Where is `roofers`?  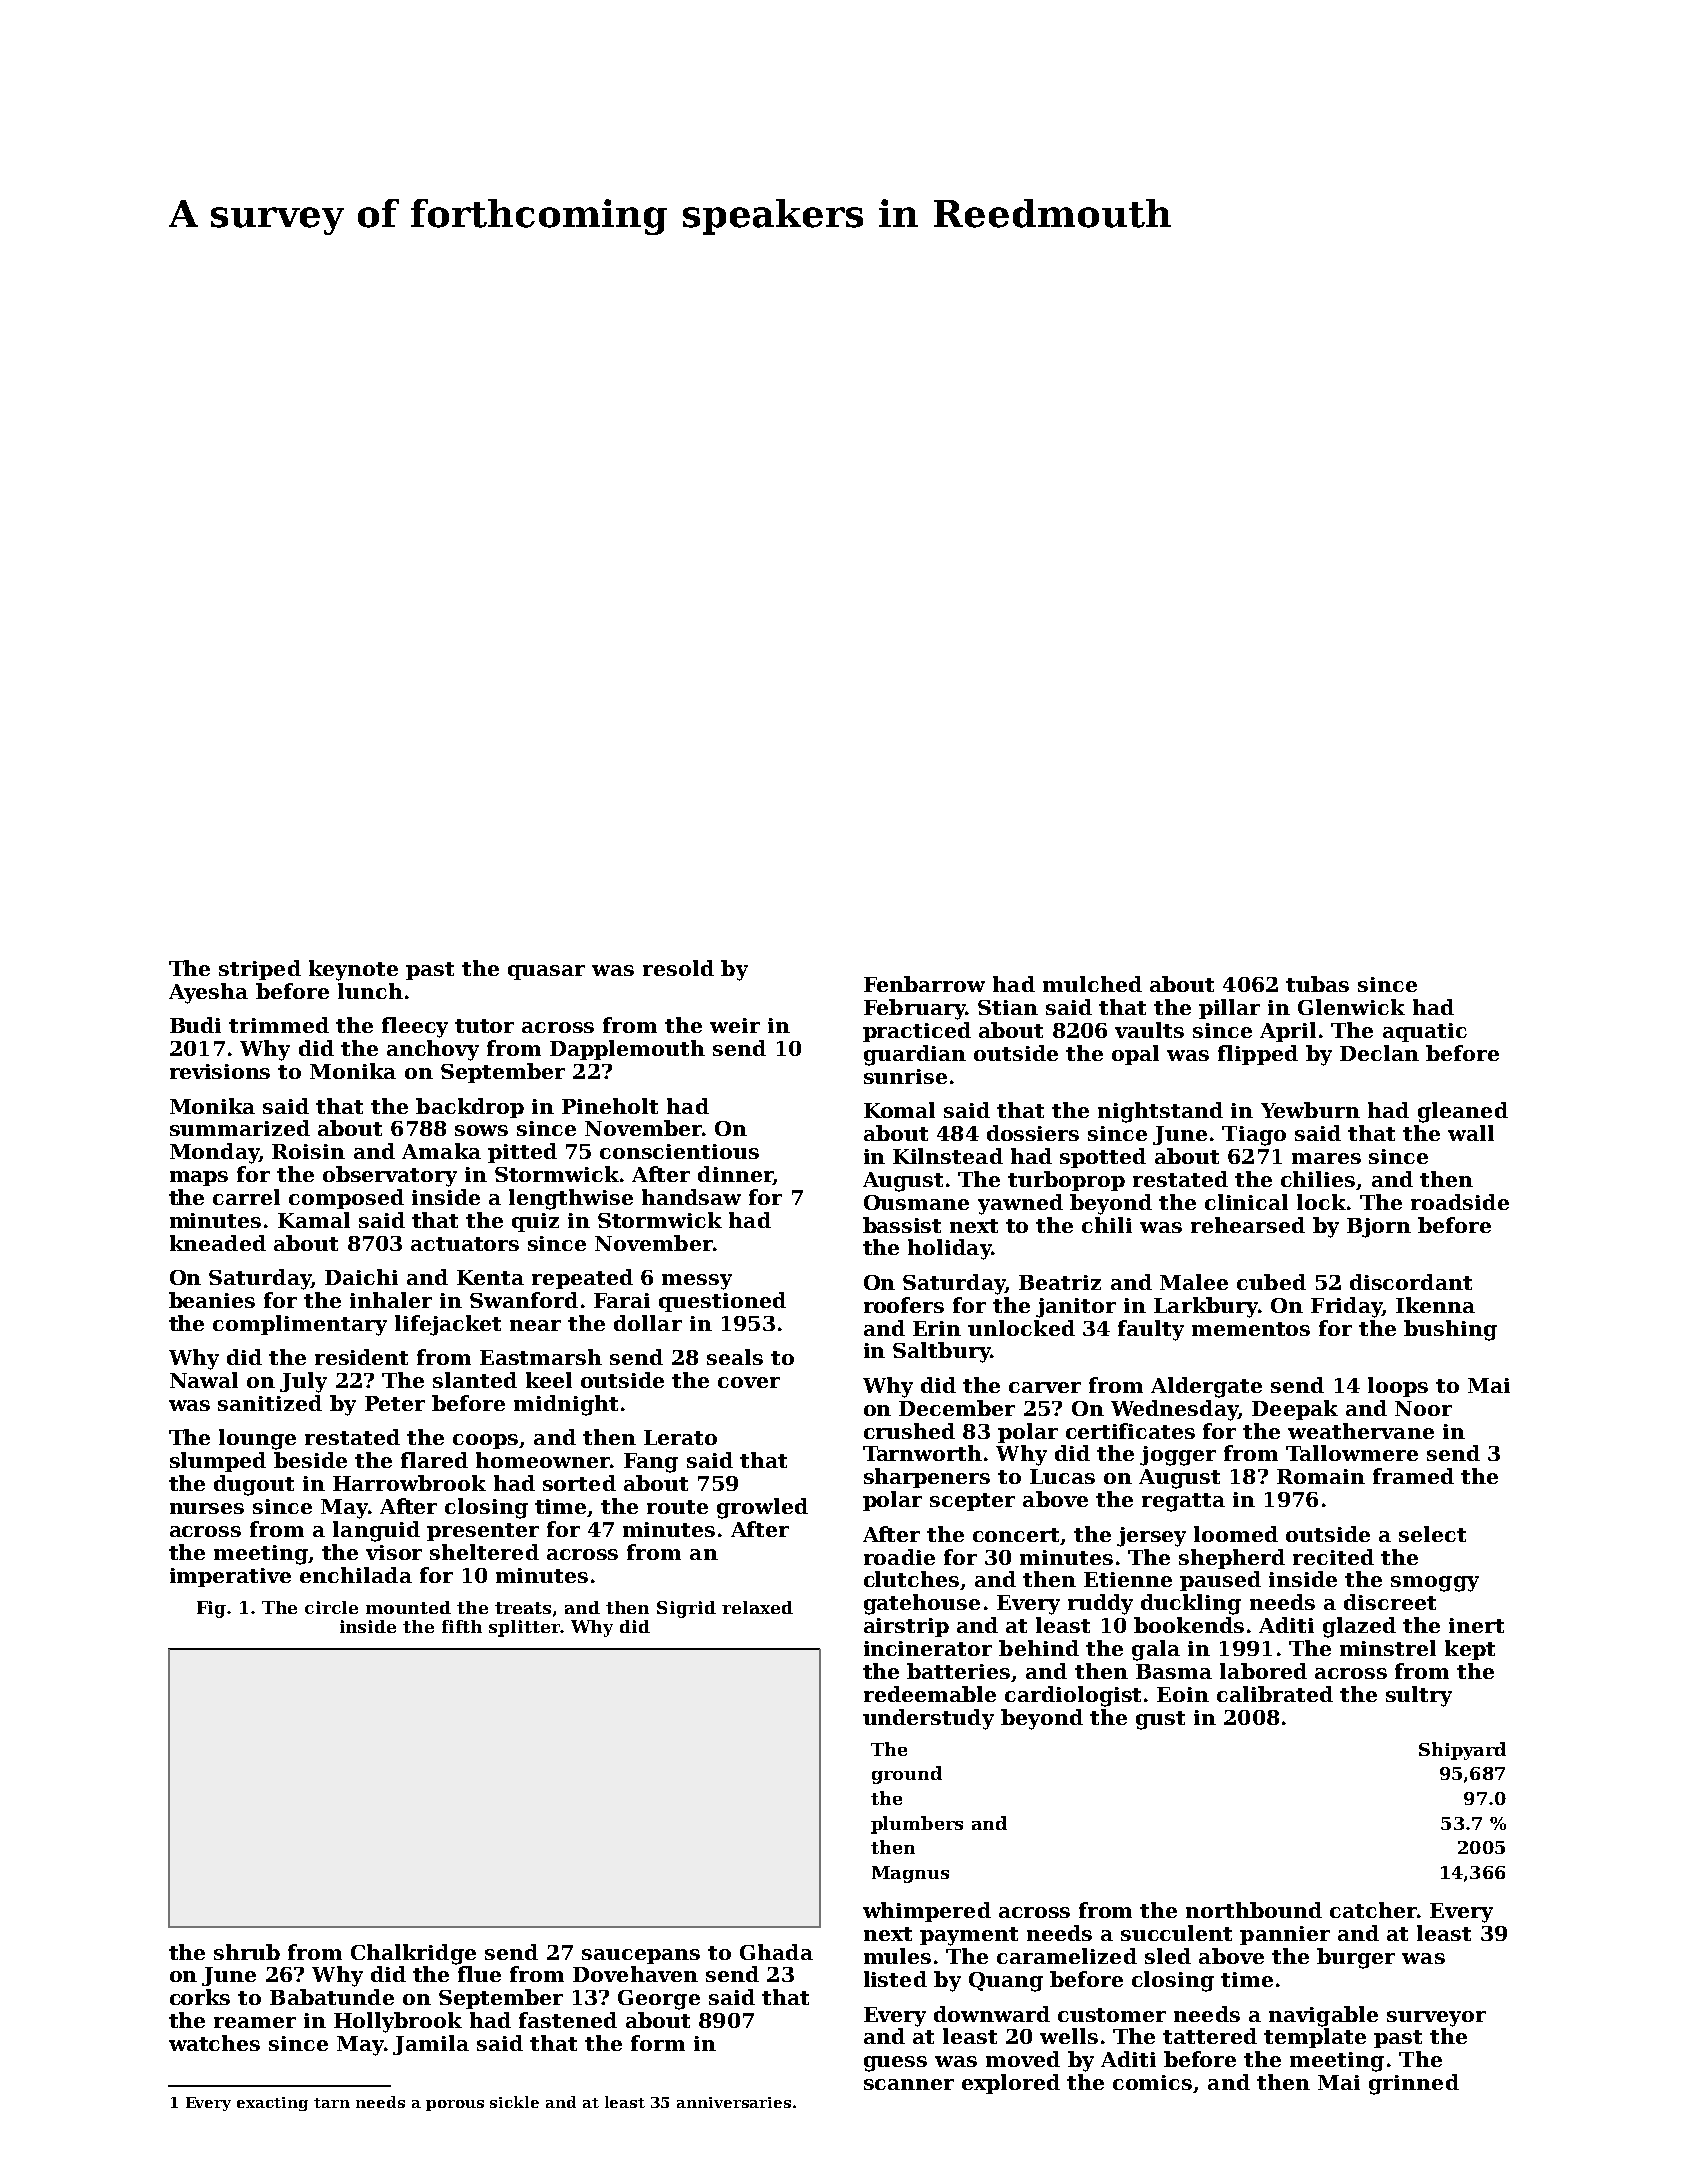 roofers is located at coordinates (904, 1305).
